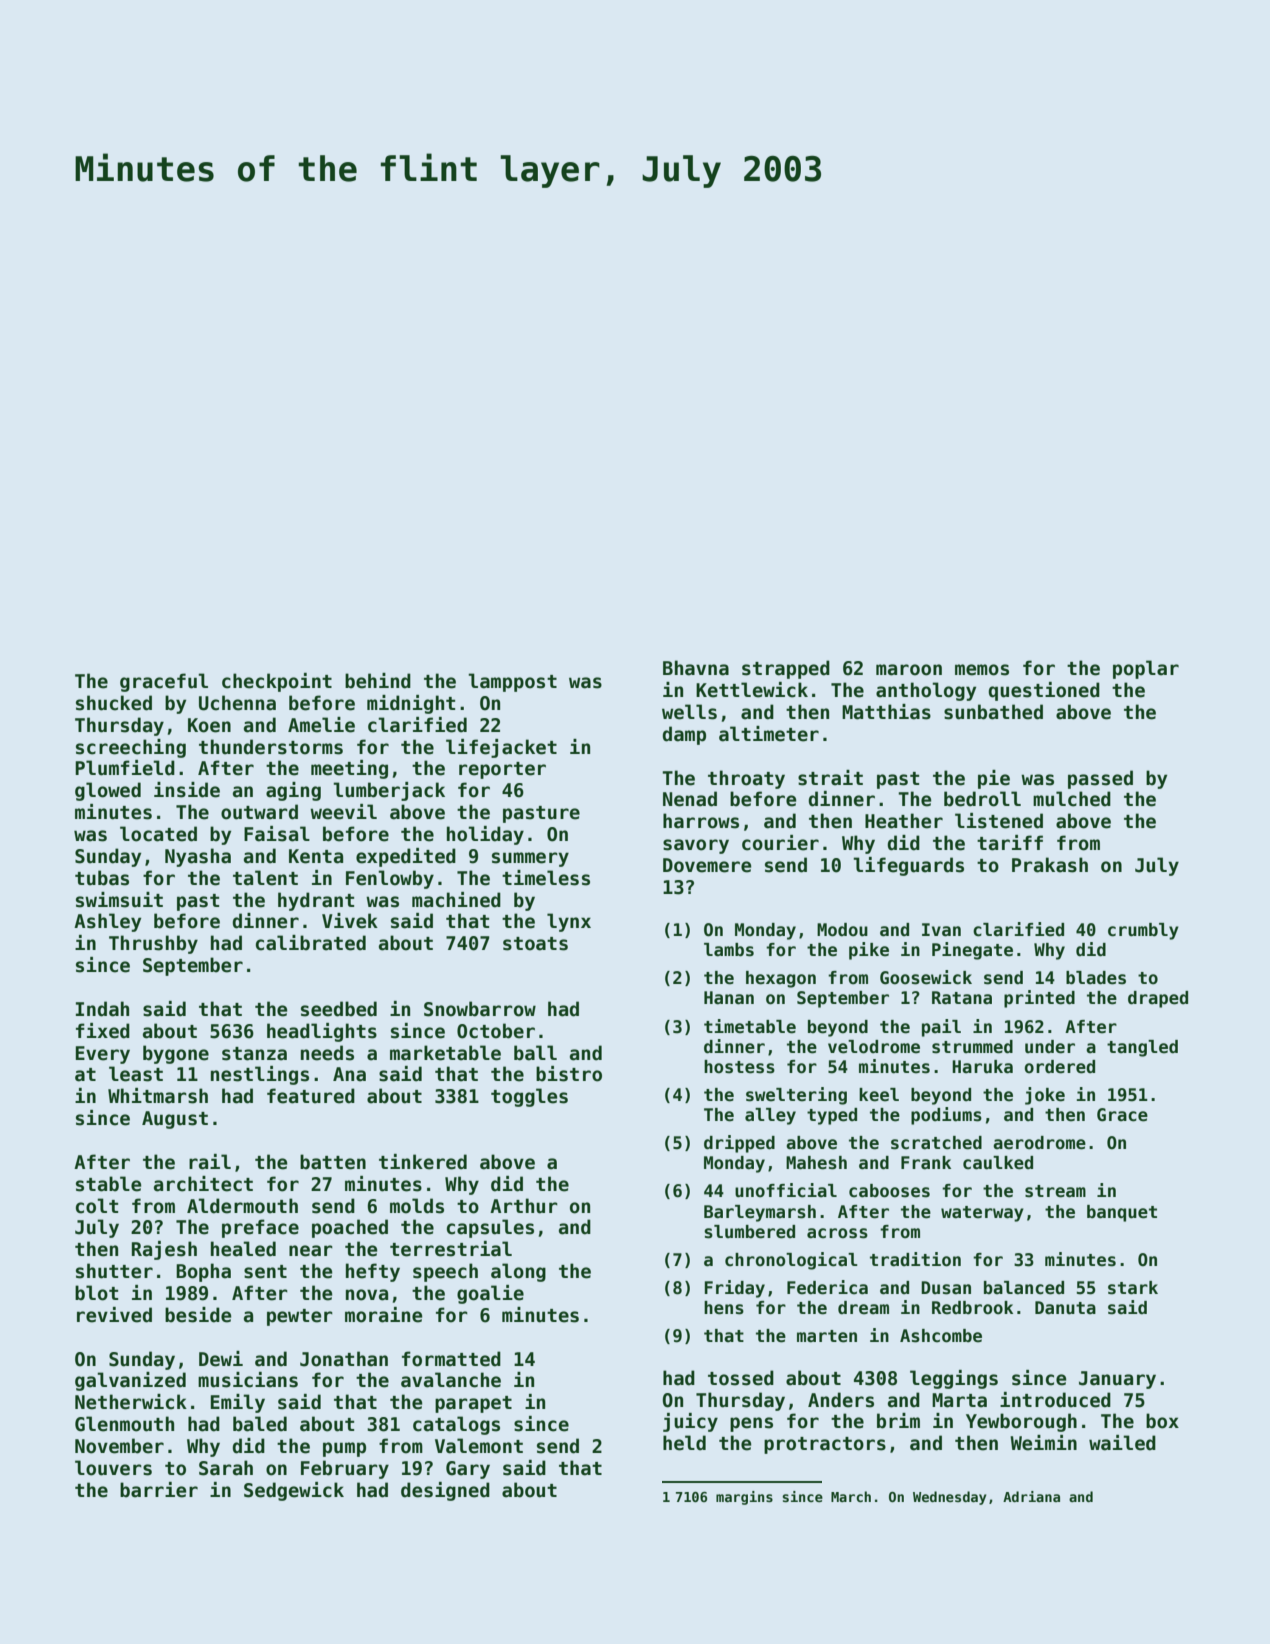 Image resolution: width=1270 pixels, height=1644 pixels. Describe the element at coordinates (724, 1308) in the document. I see `hens` at that location.
